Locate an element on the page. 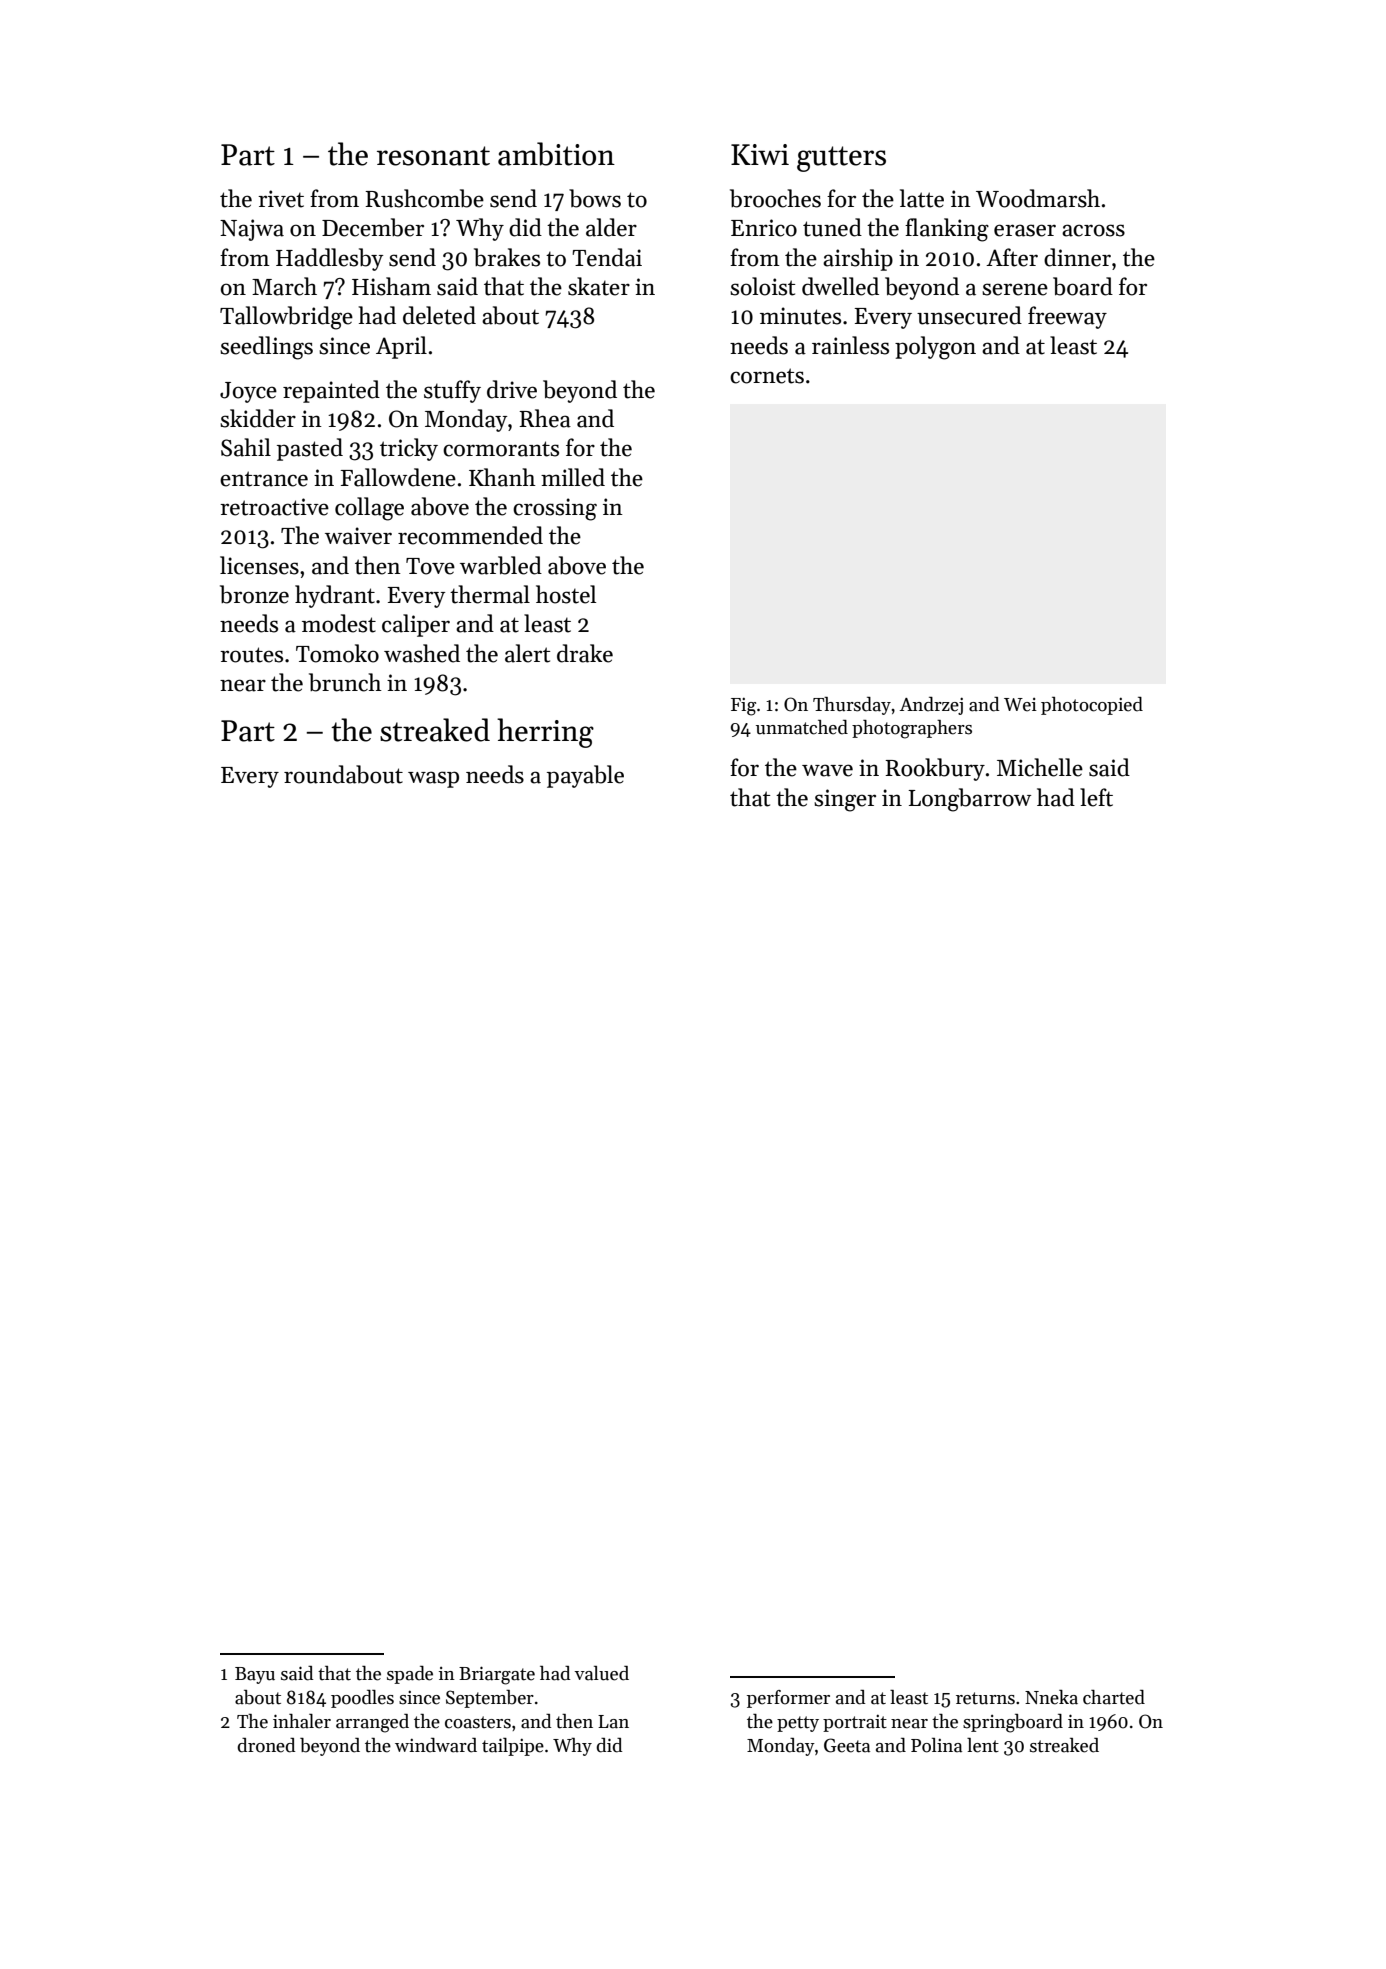  Kiwi is located at coordinates (760, 154).
